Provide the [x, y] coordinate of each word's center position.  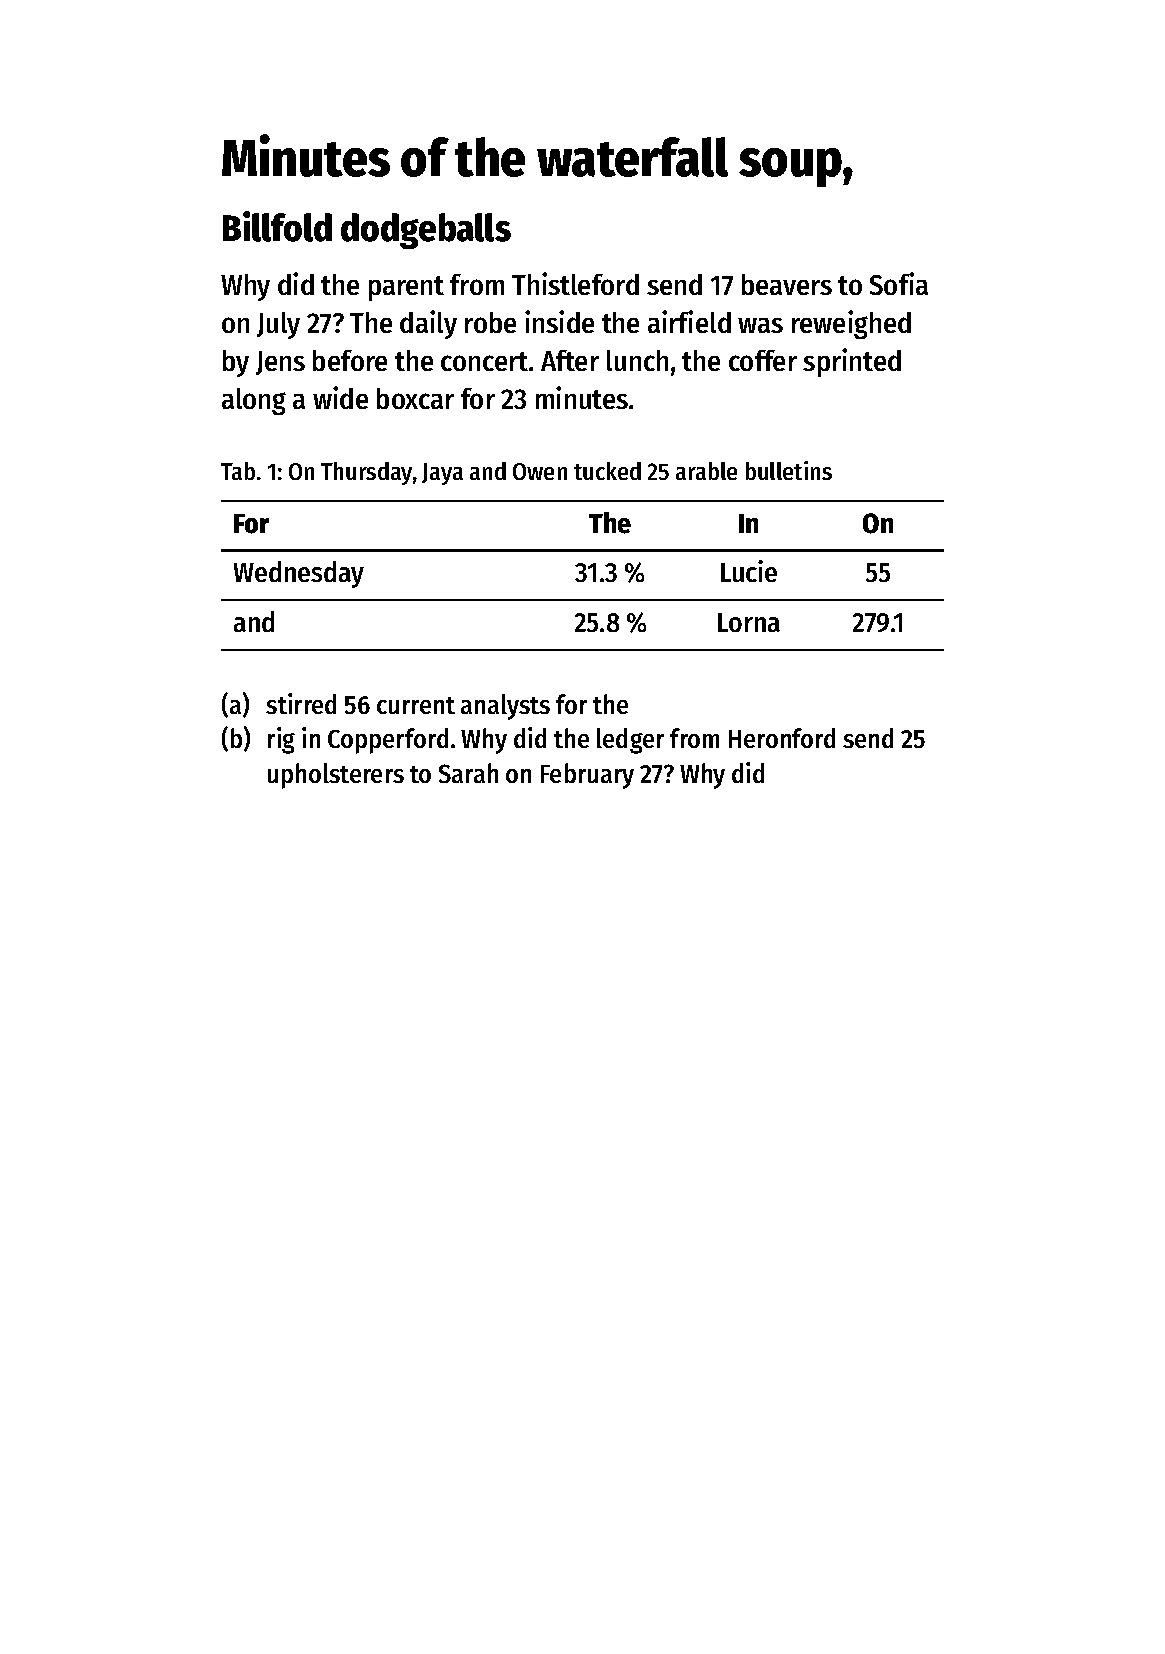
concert [484, 361]
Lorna [749, 622]
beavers [787, 284]
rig [281, 740]
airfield [689, 321]
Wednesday [299, 574]
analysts [505, 707]
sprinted [852, 362]
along [254, 401]
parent [406, 288]
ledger [630, 741]
